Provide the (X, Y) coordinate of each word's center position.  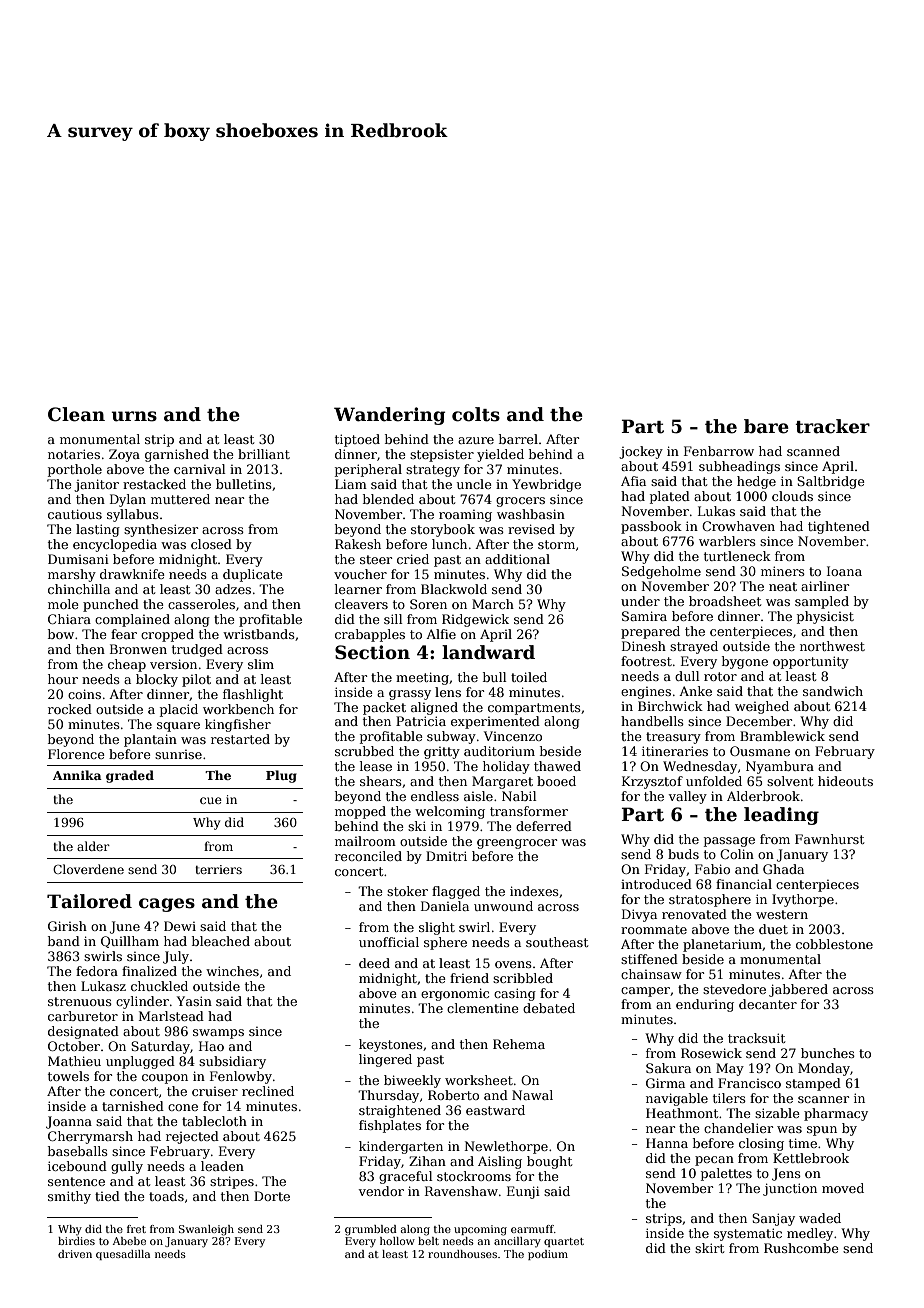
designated (83, 1032)
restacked (154, 484)
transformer (529, 811)
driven (75, 1254)
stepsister (442, 456)
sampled (822, 602)
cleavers (361, 604)
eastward (495, 1110)
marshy (72, 575)
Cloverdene (88, 869)
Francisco (749, 1083)
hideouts (845, 781)
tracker (832, 426)
